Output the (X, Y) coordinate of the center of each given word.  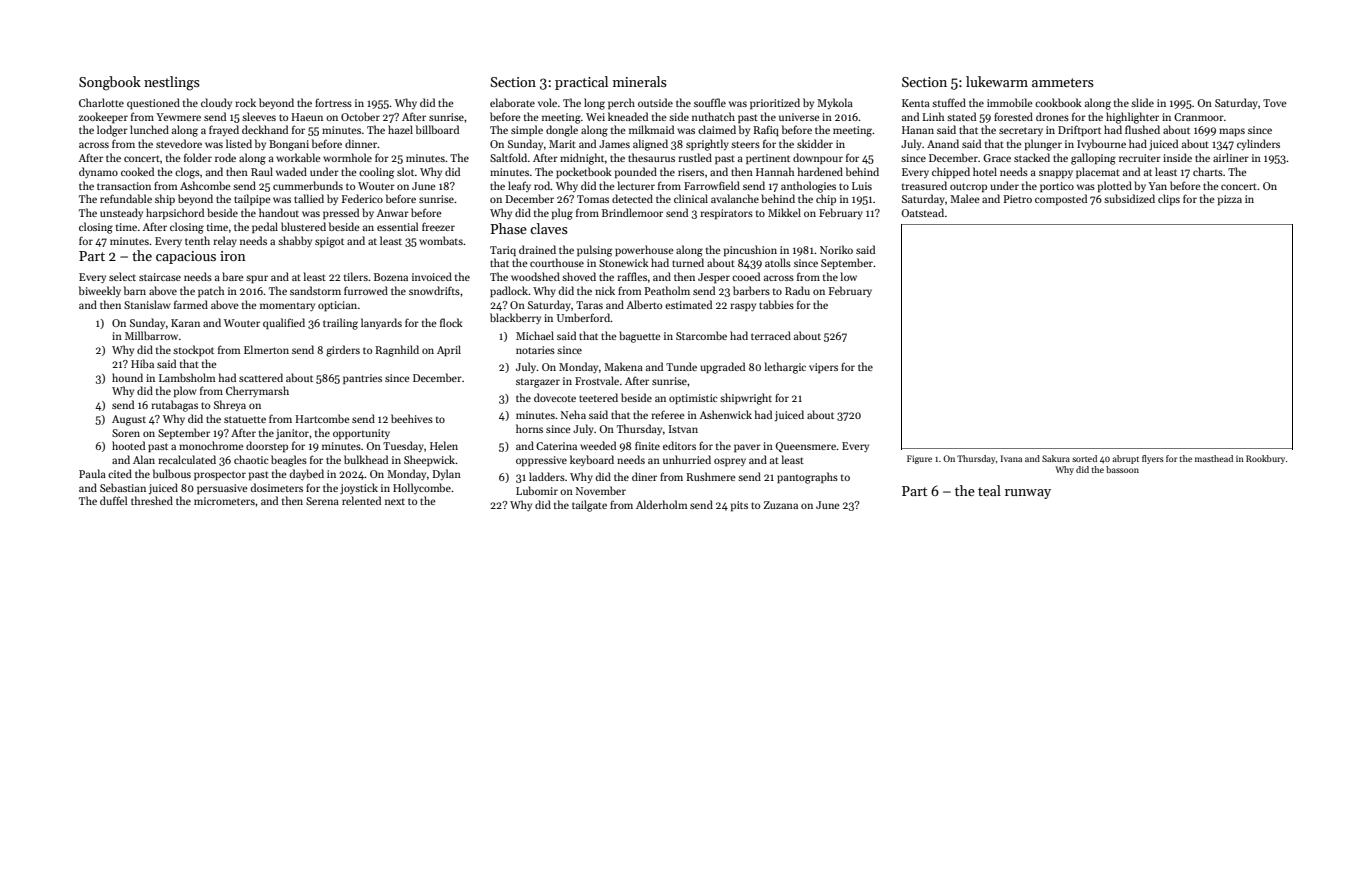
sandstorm (315, 290)
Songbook (110, 83)
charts (1208, 171)
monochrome (211, 445)
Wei (595, 117)
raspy (743, 307)
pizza (1230, 200)
